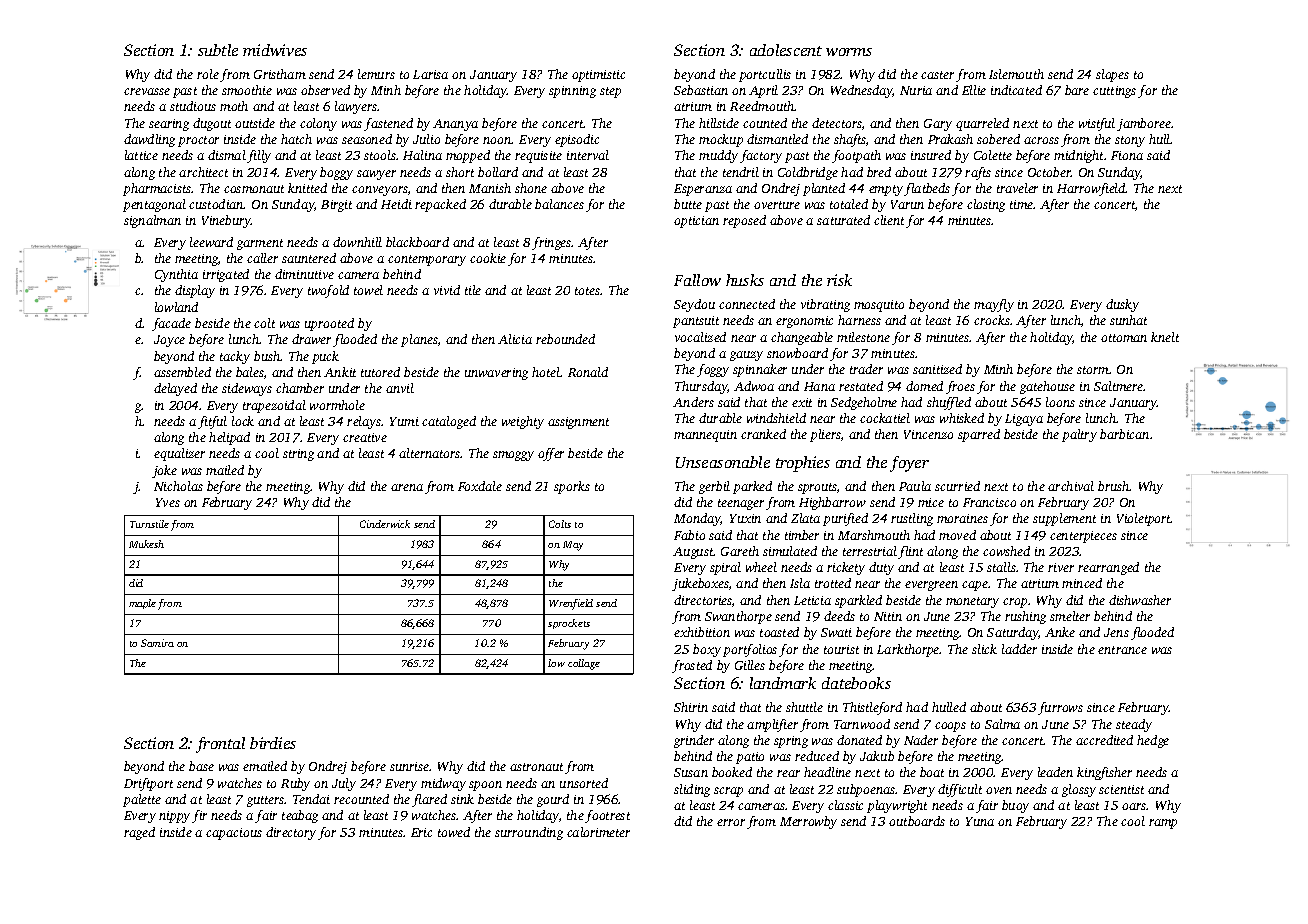  What do you see at coordinates (273, 743) in the page?
I see `birdies` at bounding box center [273, 743].
